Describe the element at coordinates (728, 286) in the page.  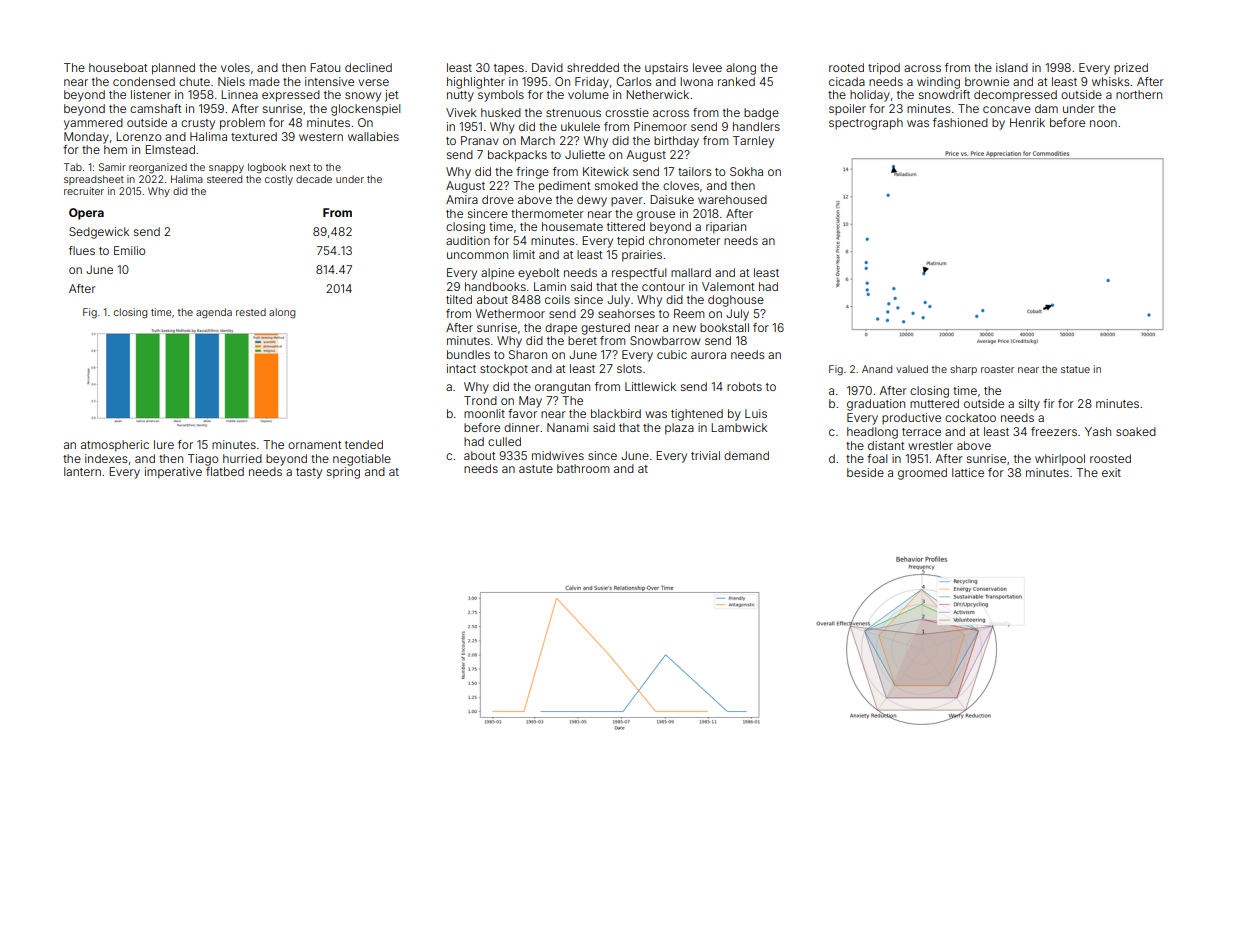
I see `Valemont` at that location.
